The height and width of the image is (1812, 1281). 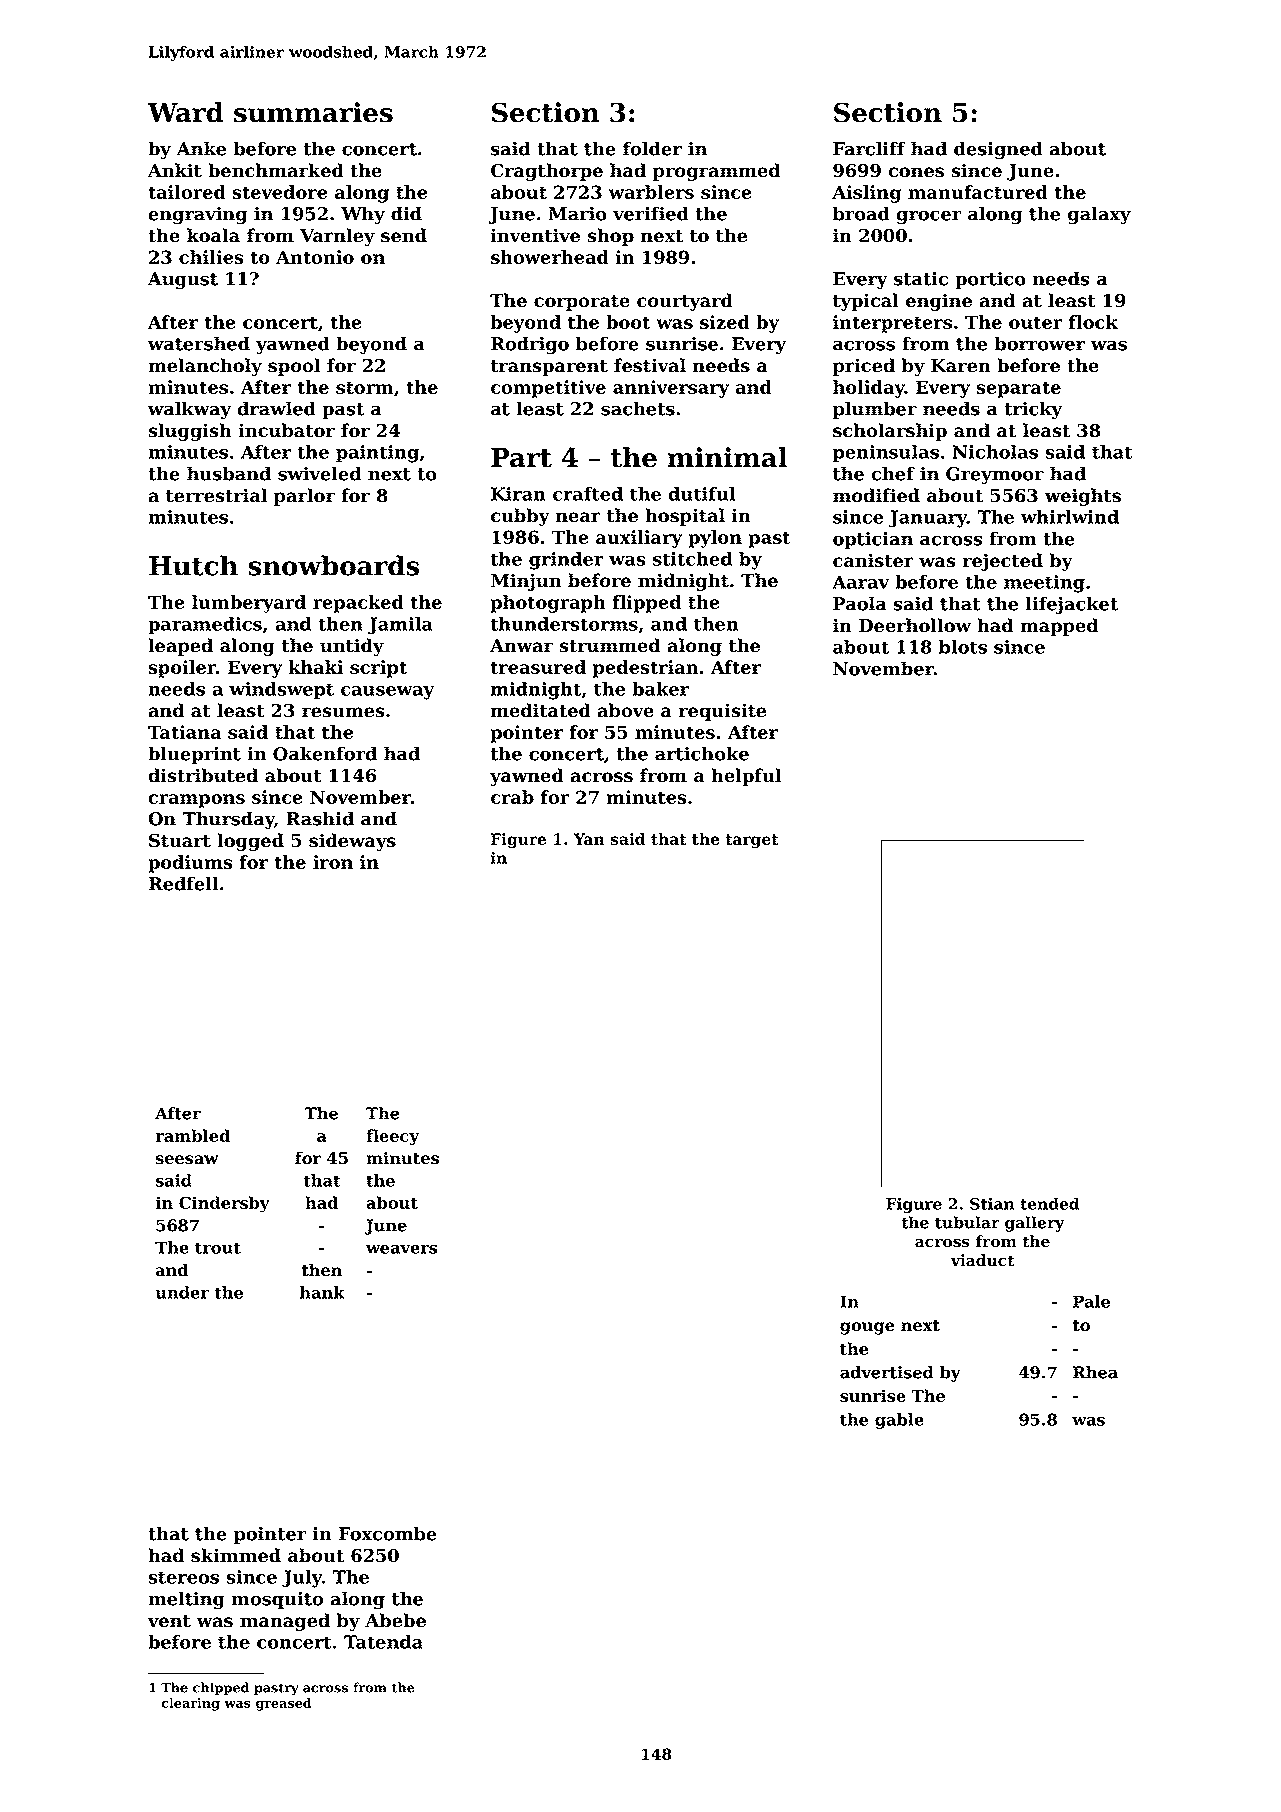 What do you see at coordinates (401, 1249) in the image?
I see `weavers` at bounding box center [401, 1249].
